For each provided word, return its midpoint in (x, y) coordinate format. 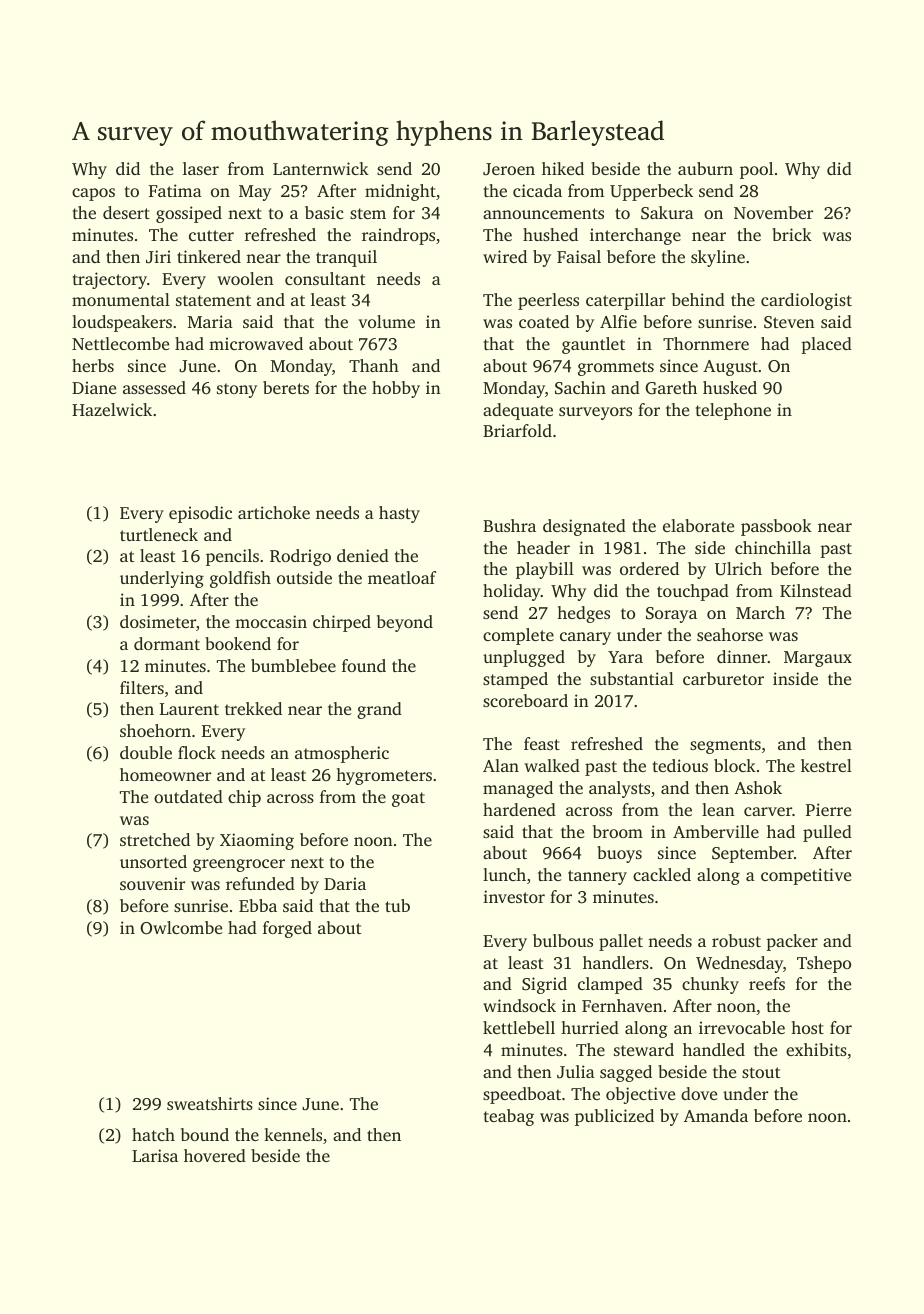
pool (756, 170)
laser (201, 168)
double (146, 752)
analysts (619, 789)
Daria (345, 883)
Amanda (716, 1115)
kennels (293, 1134)
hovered (215, 1155)
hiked (563, 168)
